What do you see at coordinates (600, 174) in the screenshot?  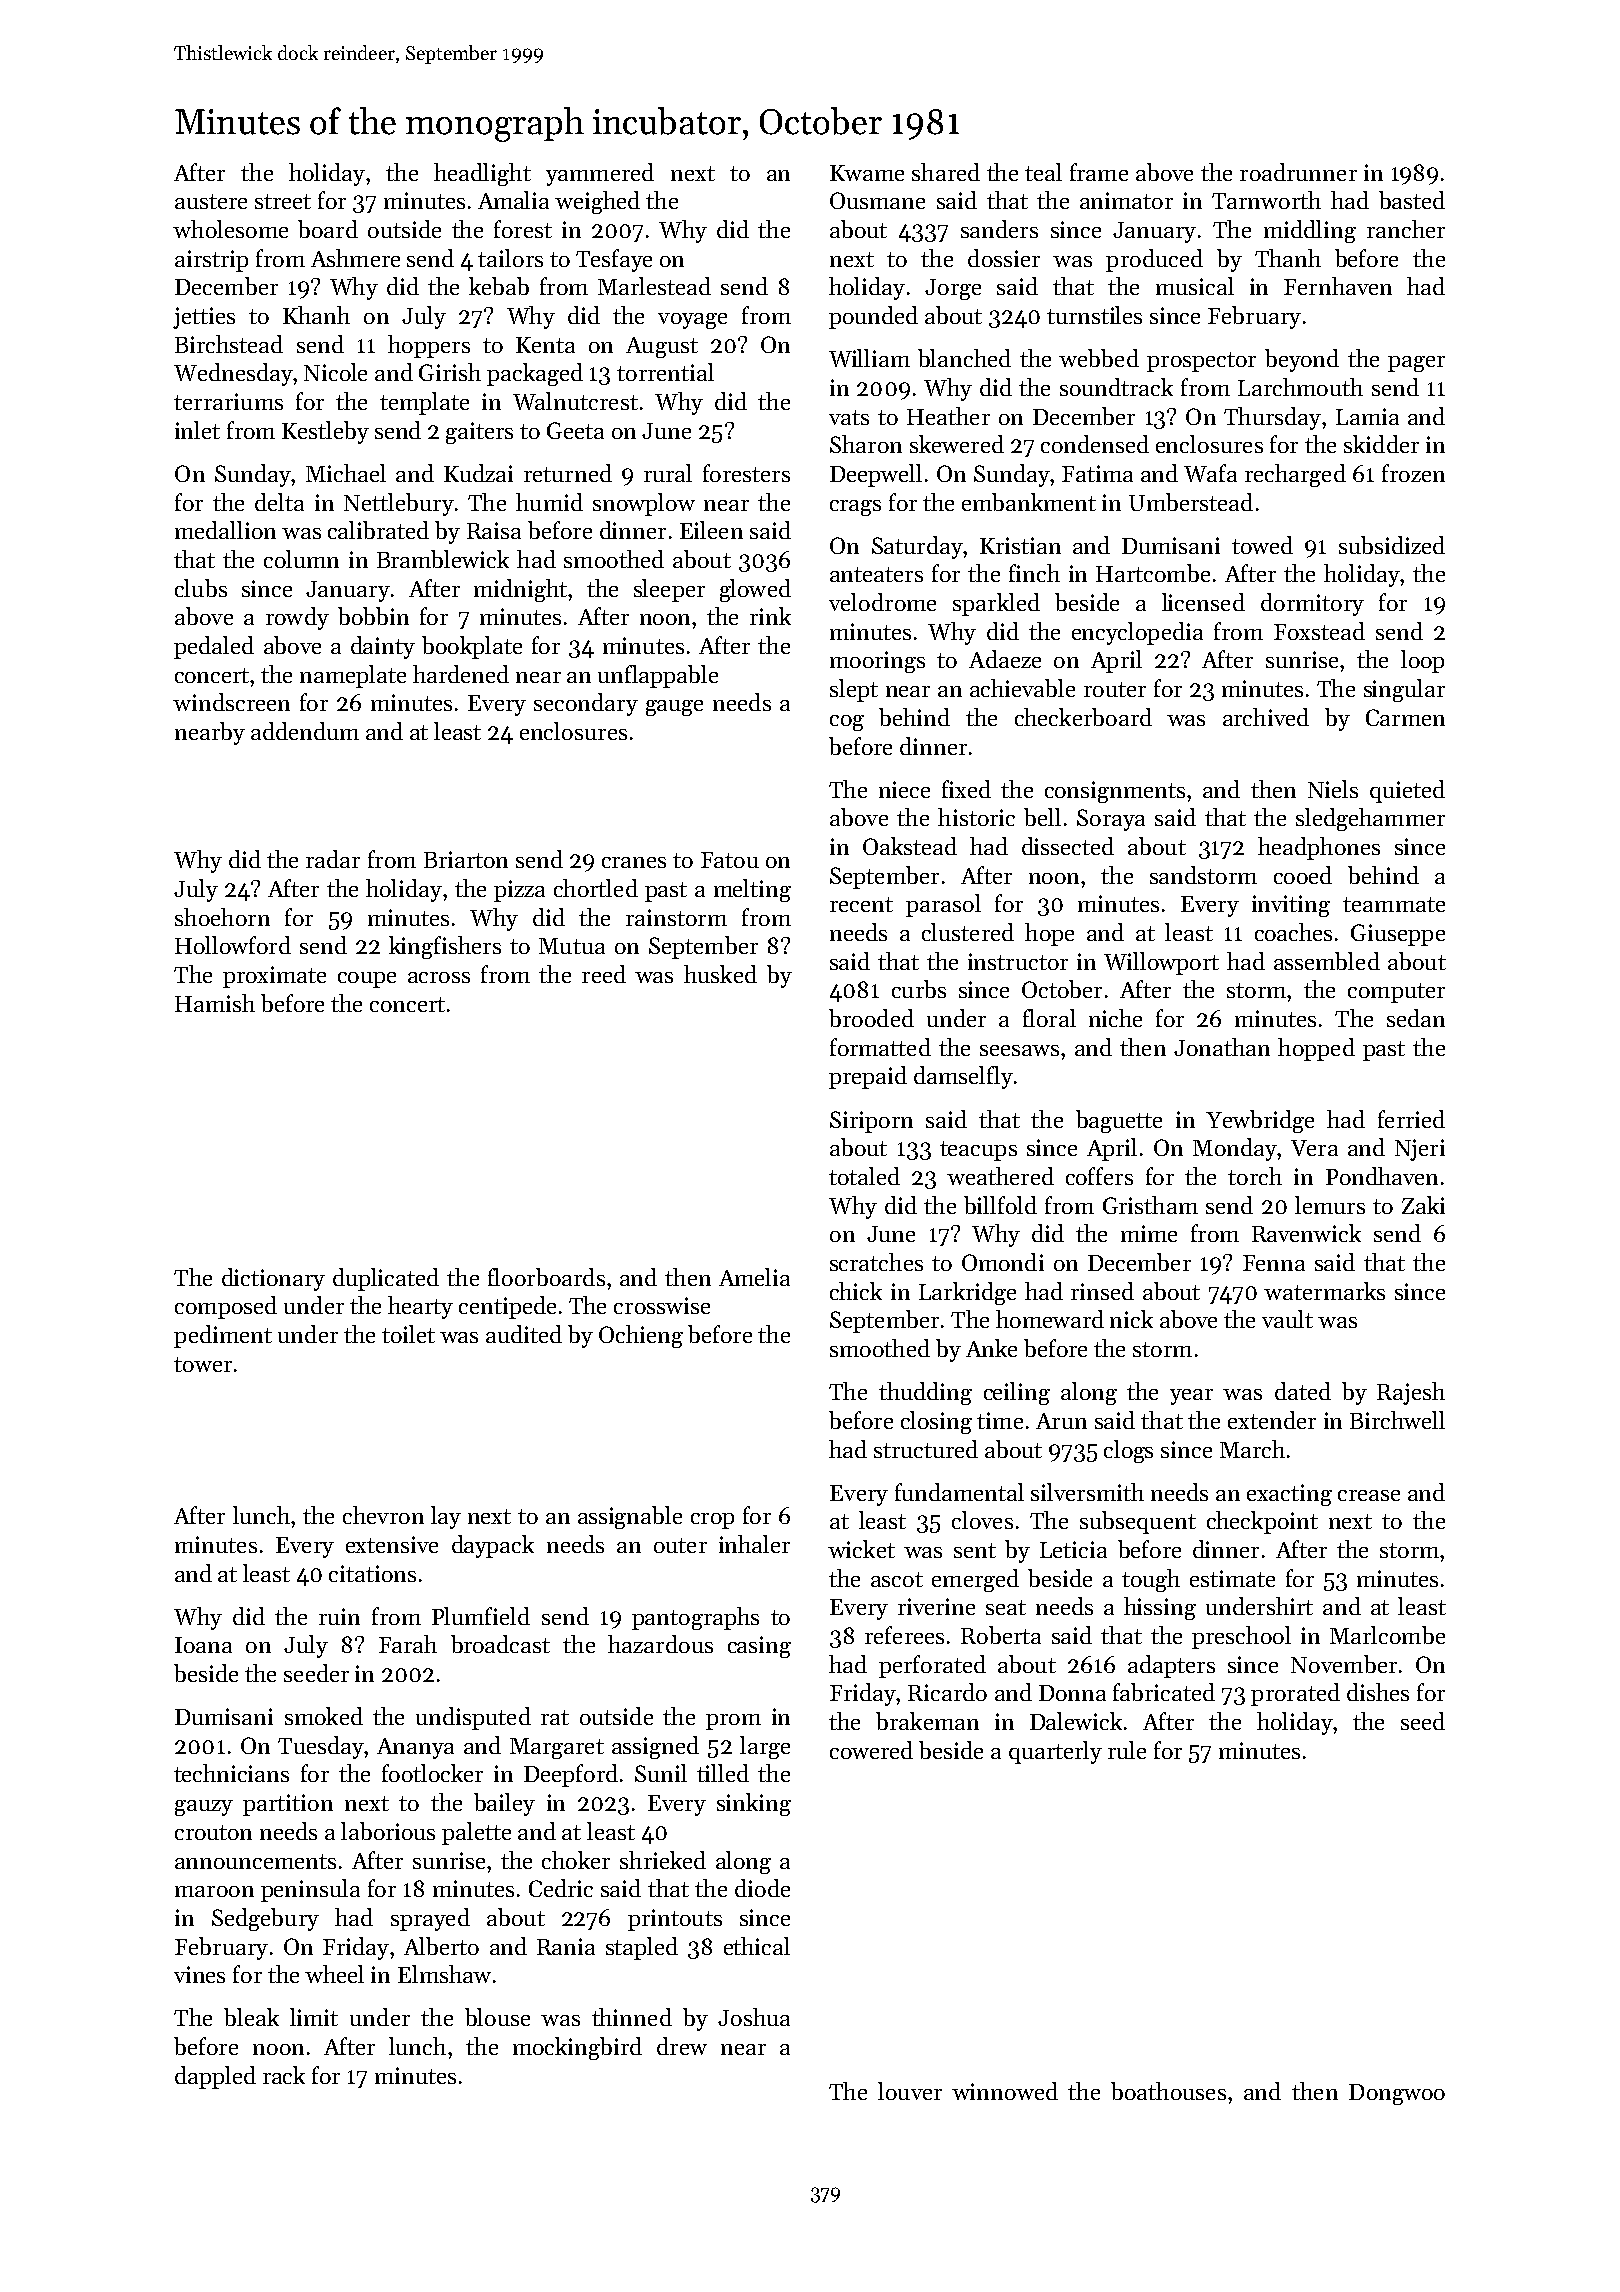 I see `yammered` at bounding box center [600, 174].
